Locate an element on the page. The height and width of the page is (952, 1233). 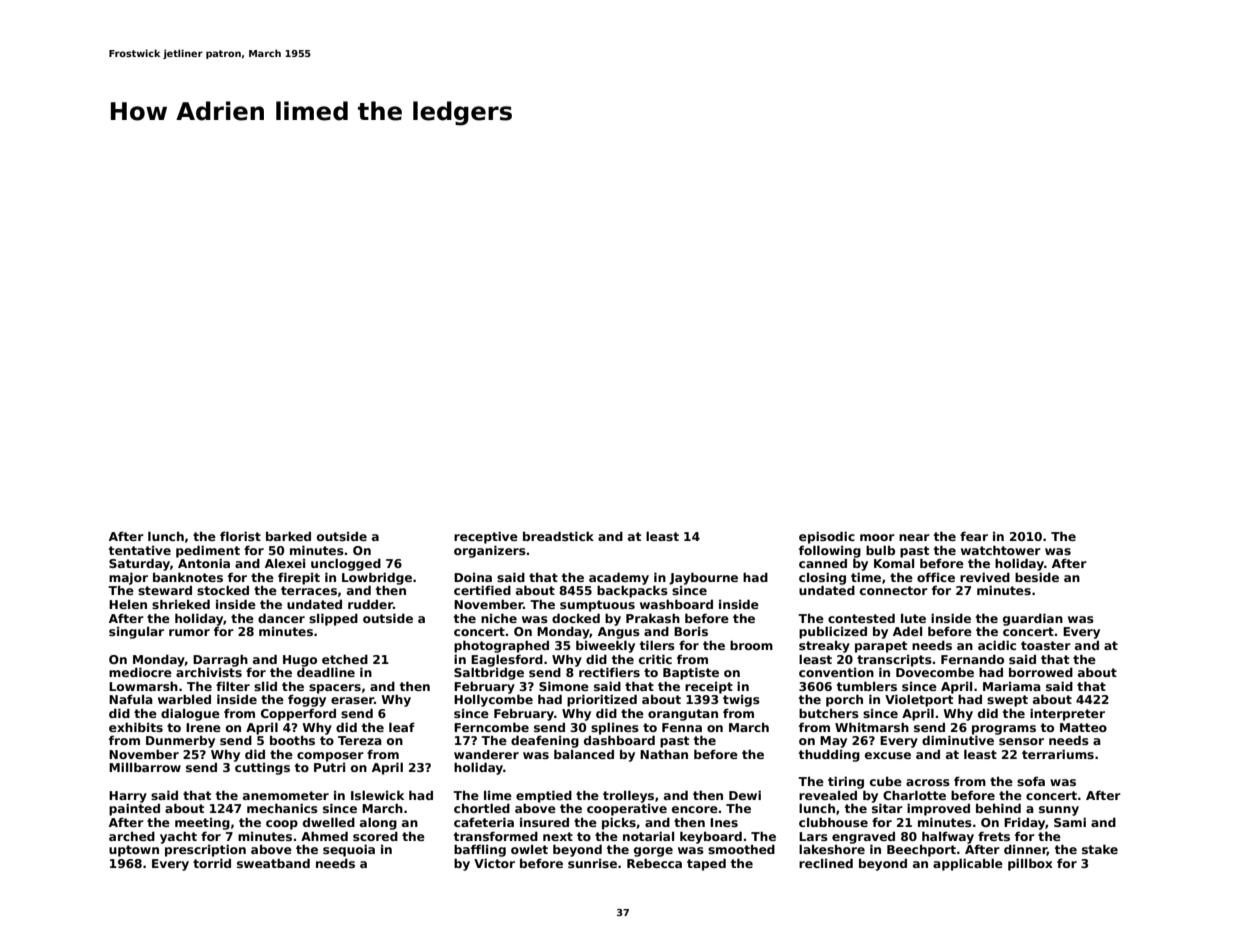
orangutan is located at coordinates (683, 715).
